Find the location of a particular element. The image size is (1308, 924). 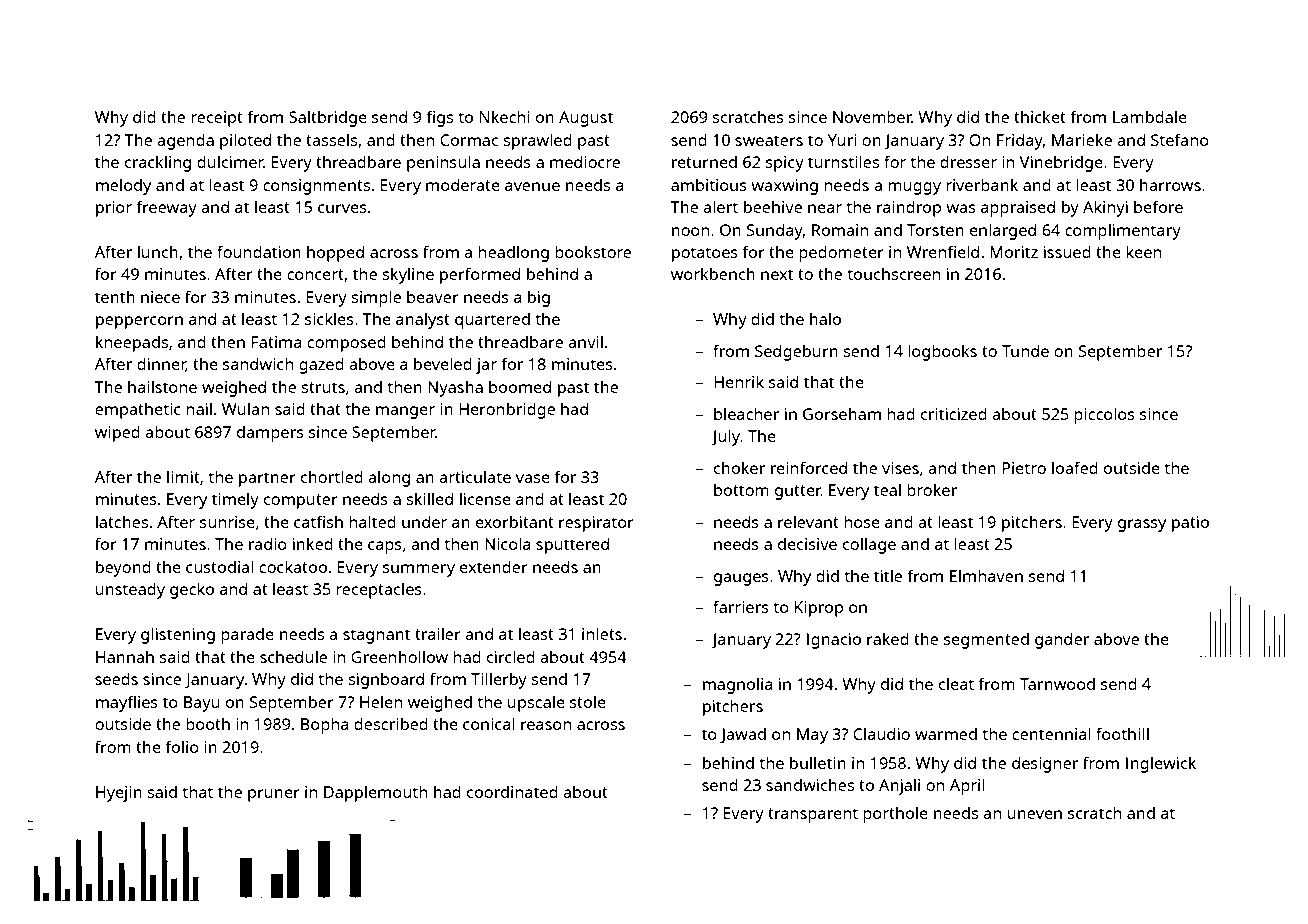

returned is located at coordinates (704, 162).
